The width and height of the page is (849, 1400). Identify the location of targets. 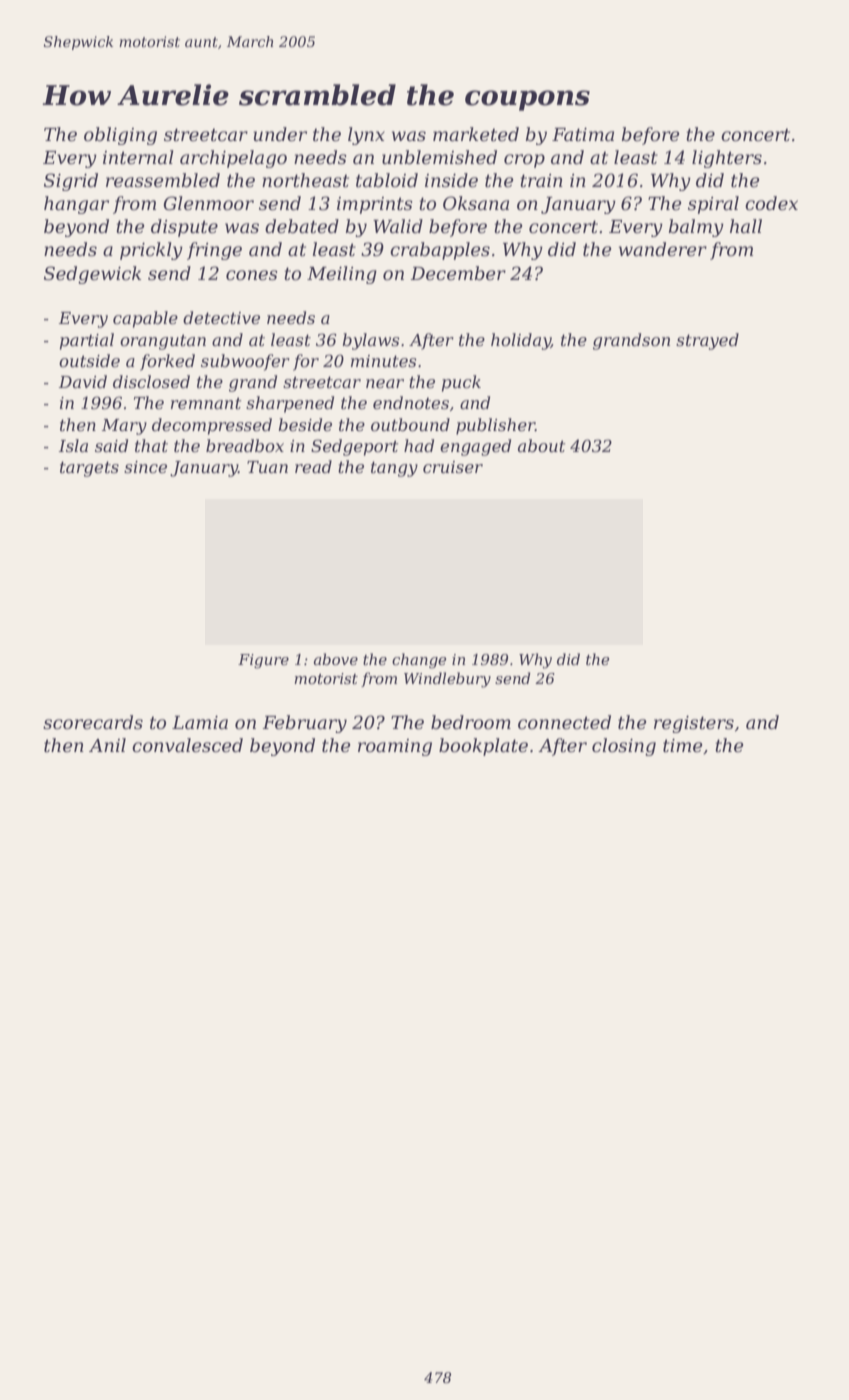
(89, 469).
